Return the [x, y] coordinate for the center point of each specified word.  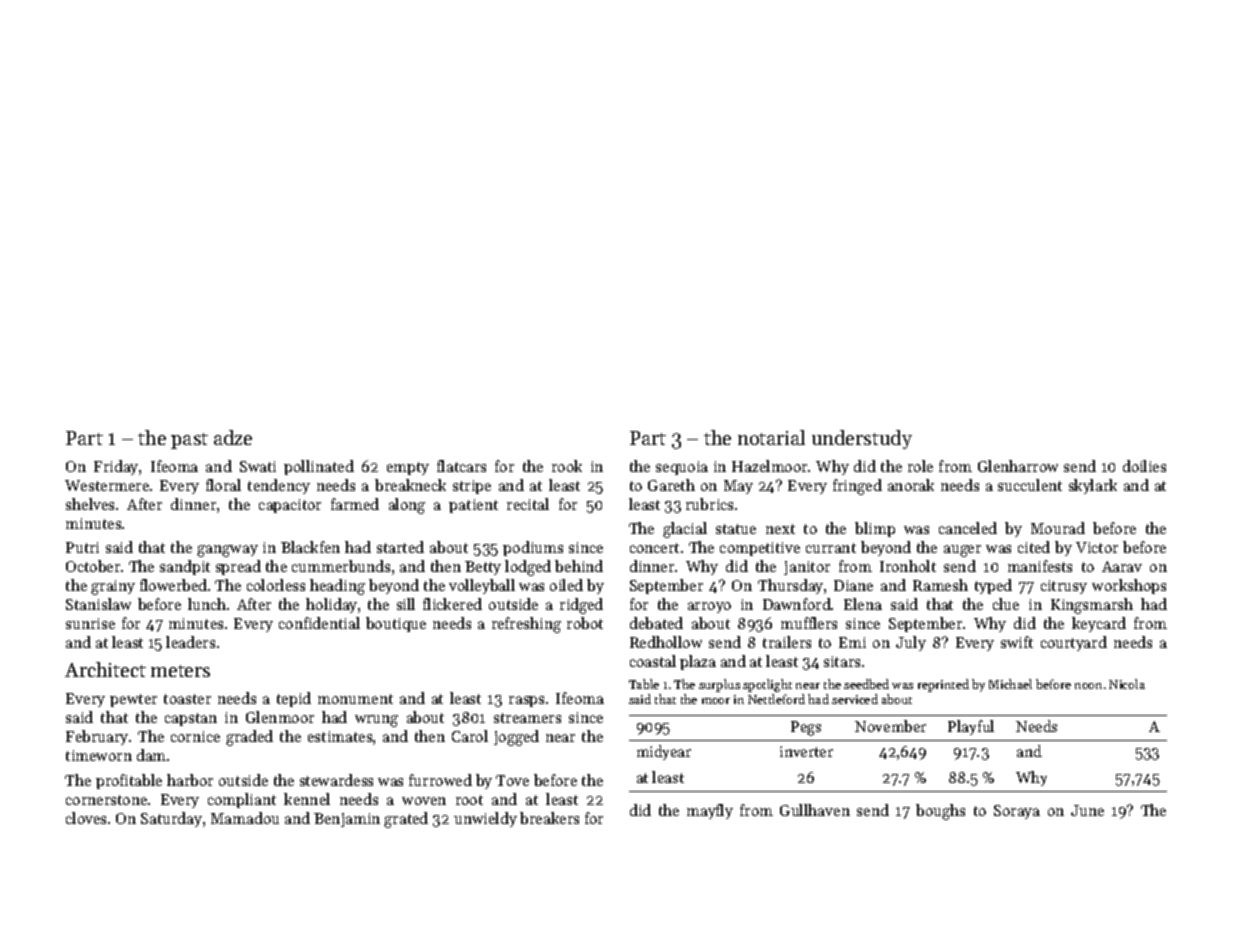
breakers [549, 818]
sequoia [682, 468]
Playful [971, 727]
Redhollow [666, 642]
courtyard [1074, 643]
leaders [190, 642]
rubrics [709, 504]
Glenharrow [1018, 466]
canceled [968, 528]
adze [233, 437]
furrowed [440, 780]
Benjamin [347, 820]
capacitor [290, 506]
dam [151, 755]
